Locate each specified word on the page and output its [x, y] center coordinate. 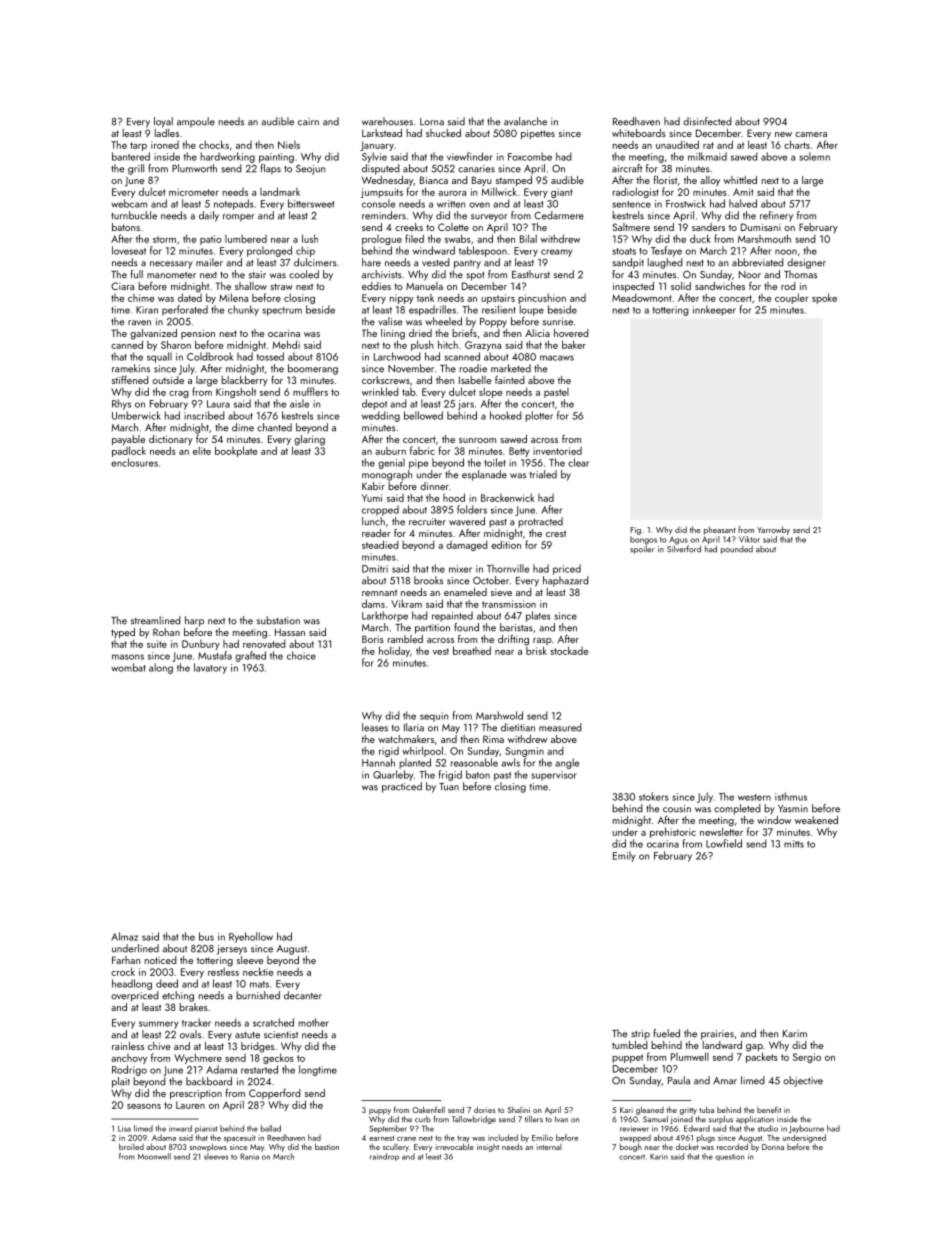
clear [578, 462]
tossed [270, 356]
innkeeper [714, 310]
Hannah [378, 762]
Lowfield [724, 843]
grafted [250, 656]
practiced [402, 787]
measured [560, 727]
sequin [434, 717]
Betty [519, 452]
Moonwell [154, 1156]
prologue [382, 240]
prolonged [269, 251]
